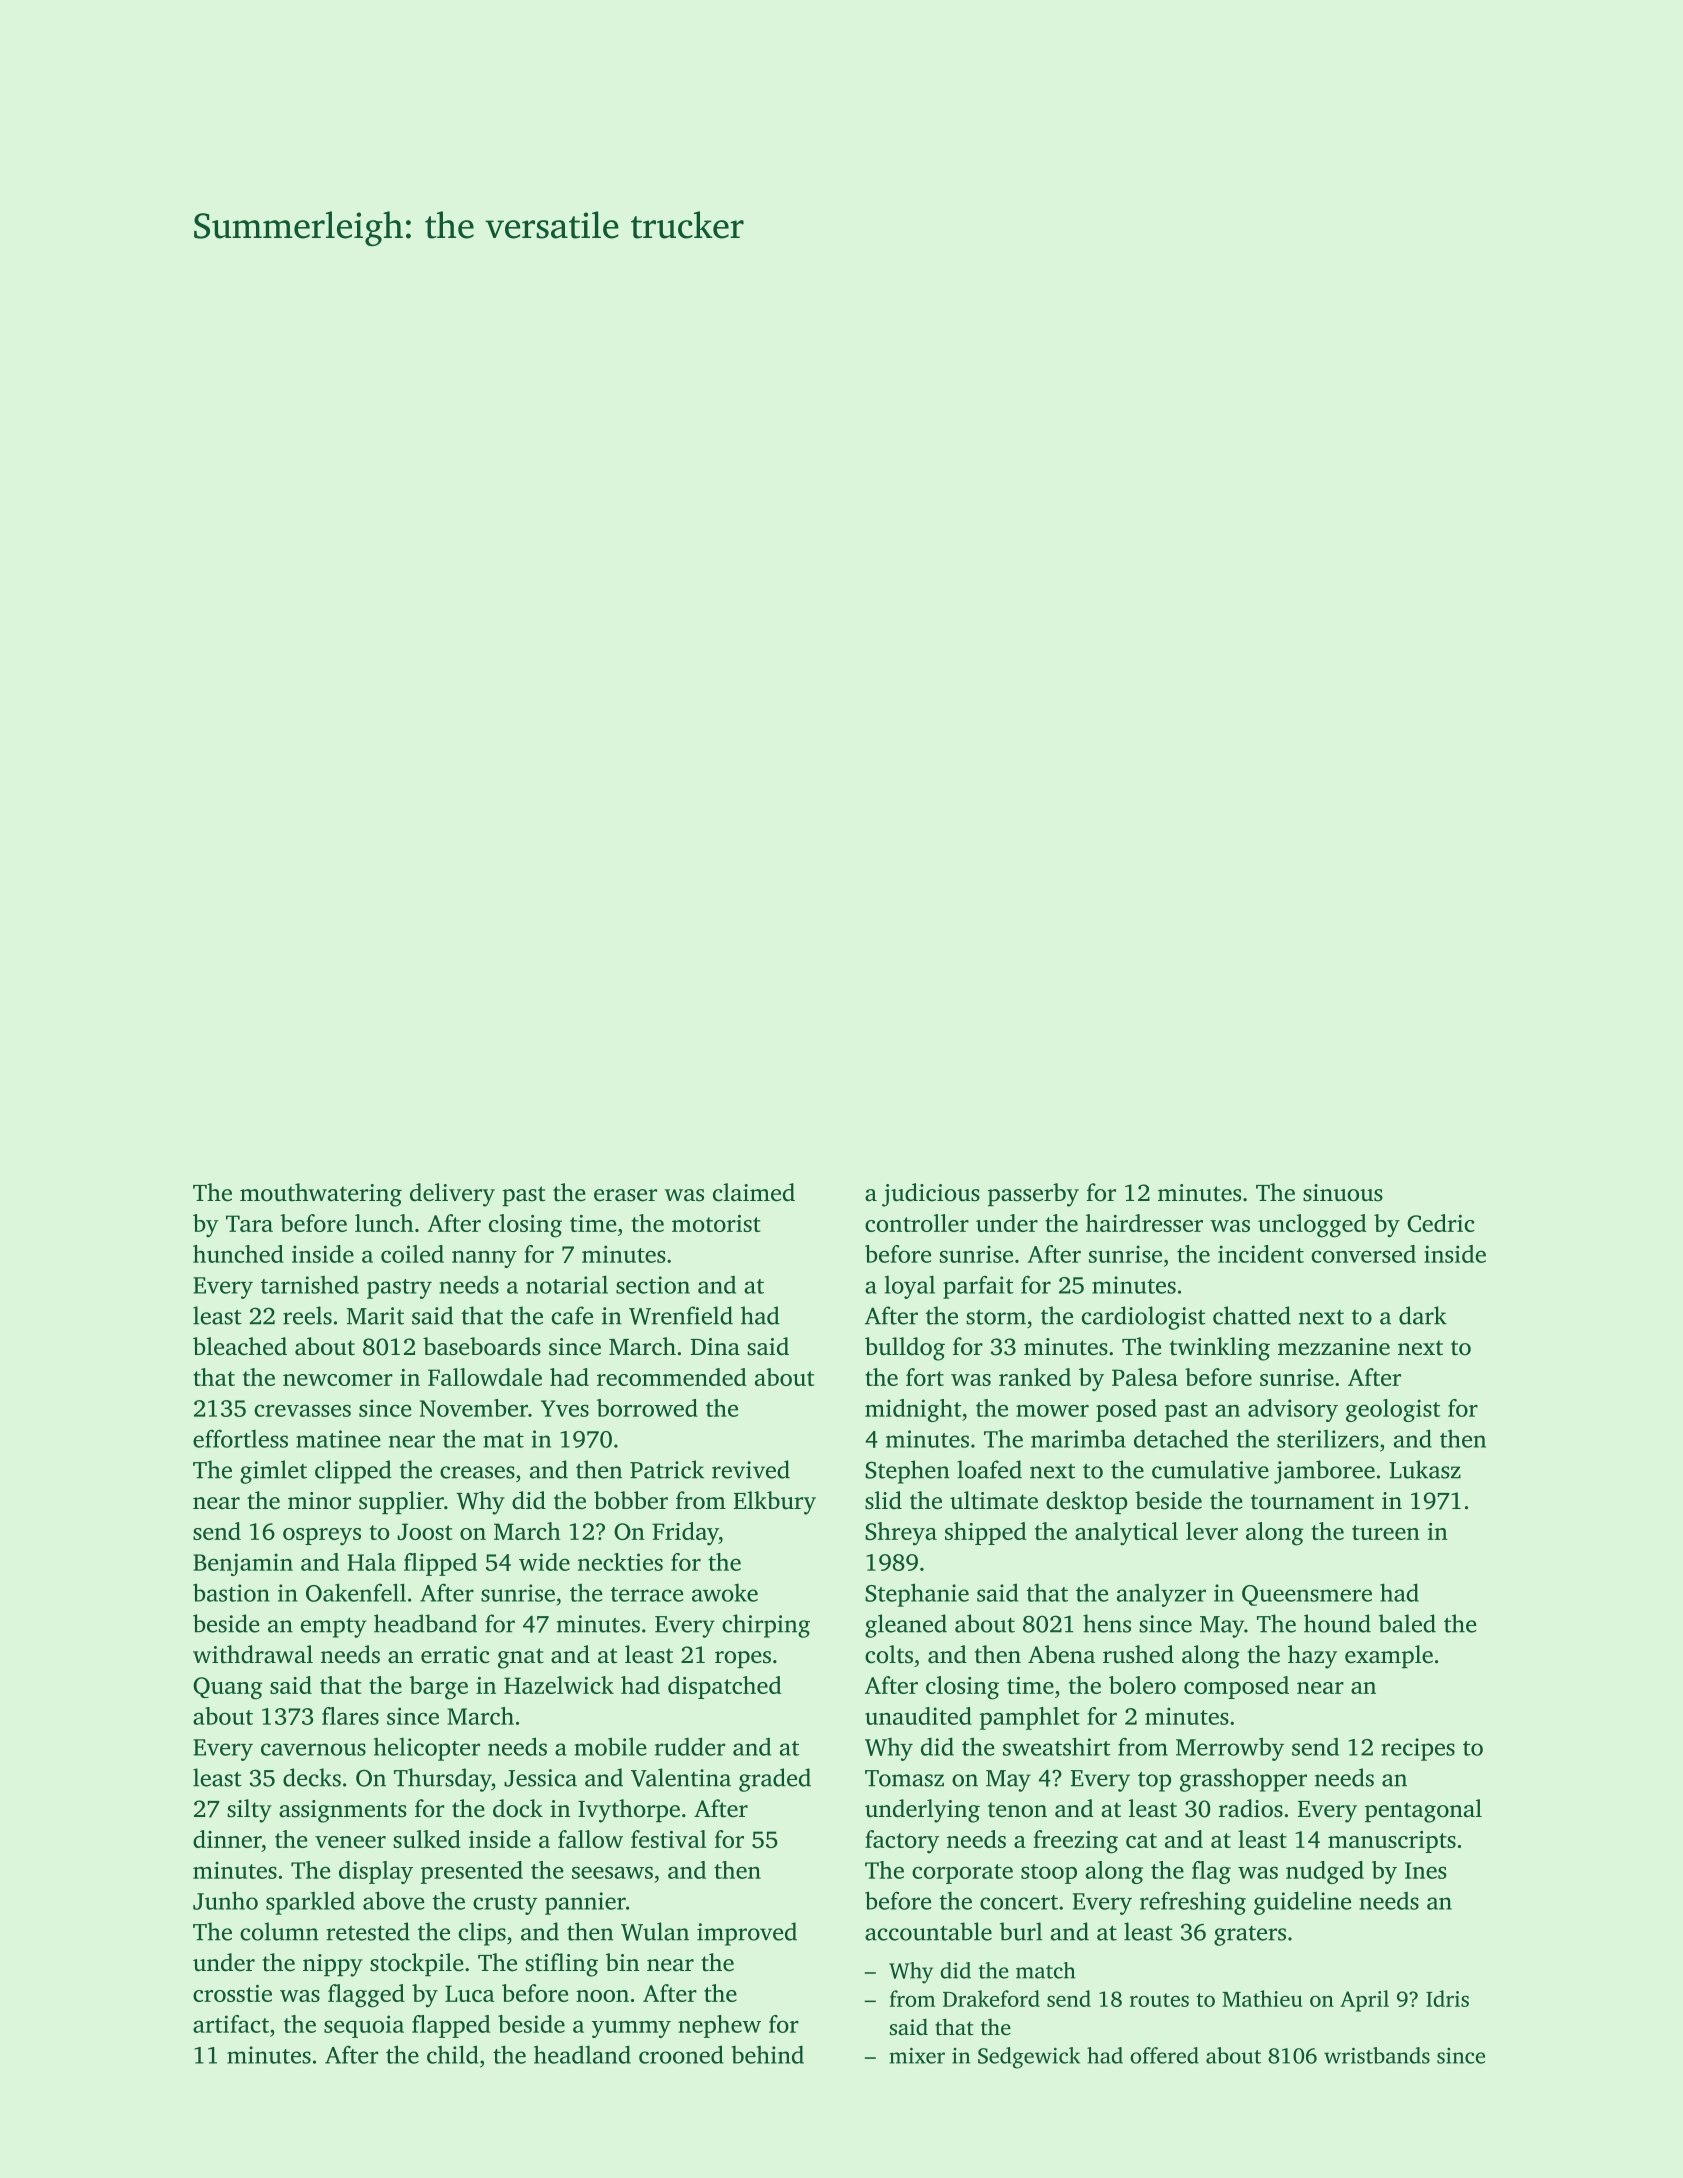  I want to click on sinuous, so click(1343, 1193).
